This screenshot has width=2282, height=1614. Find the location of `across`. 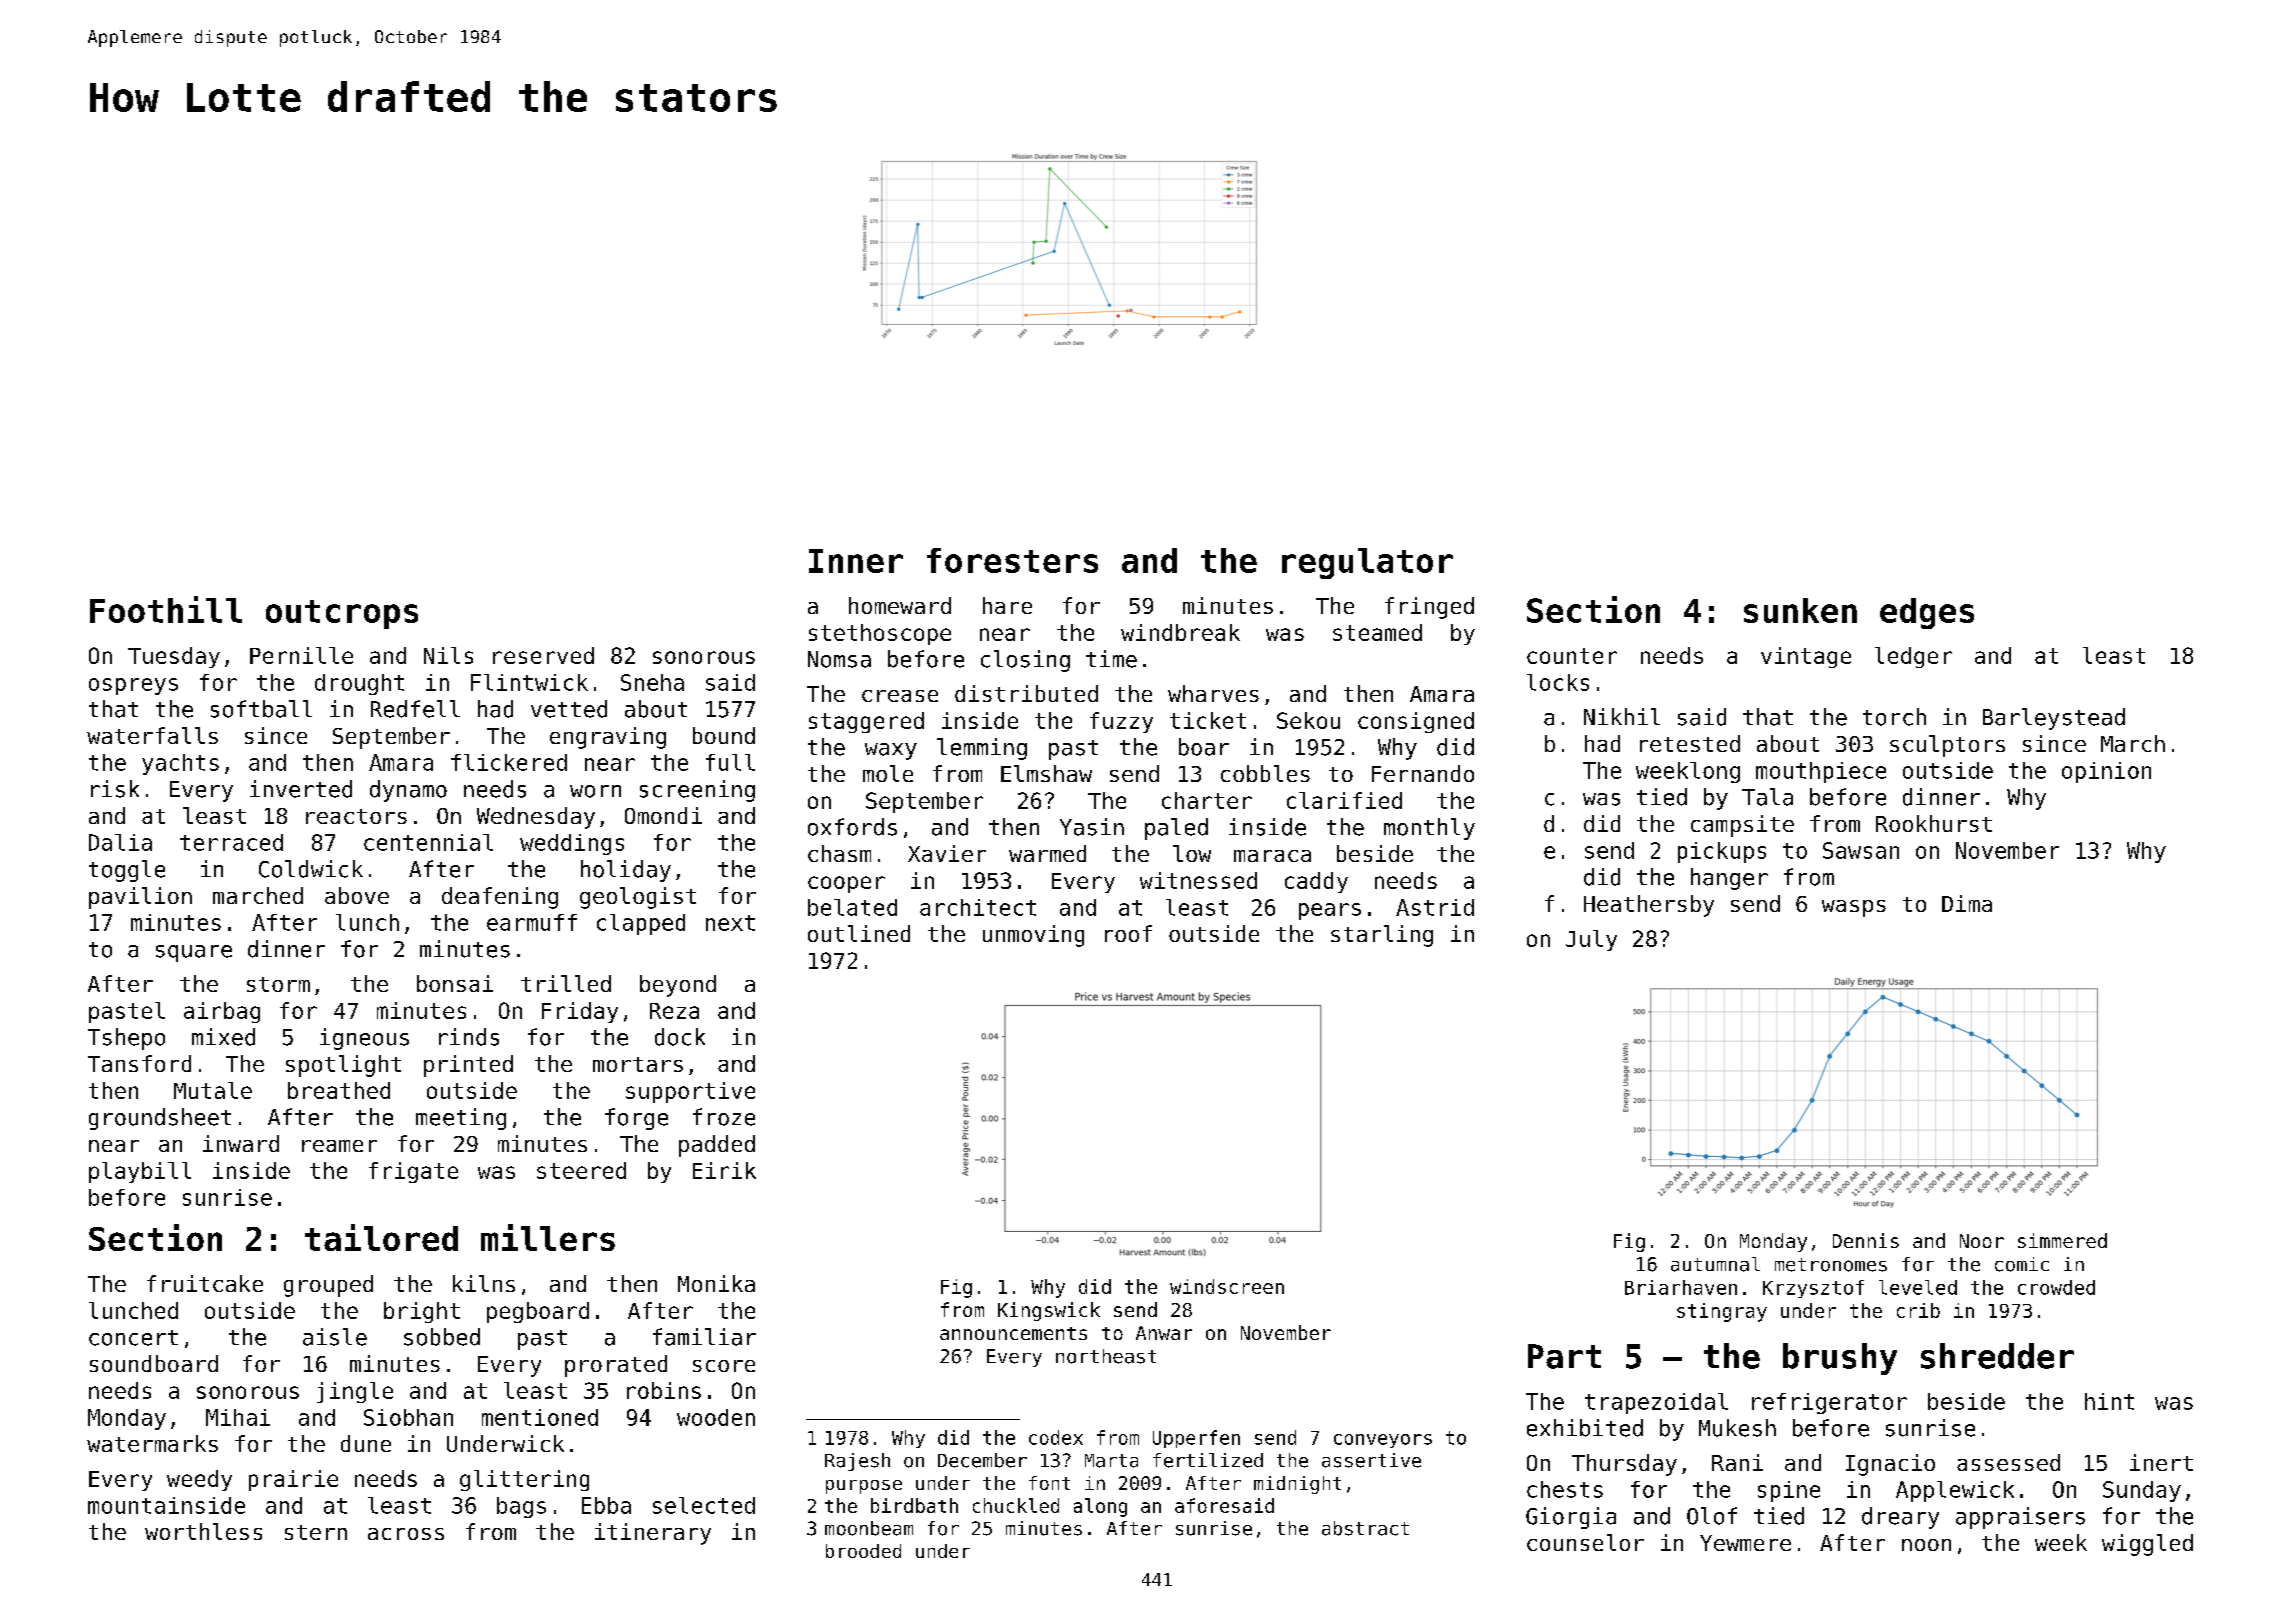

across is located at coordinates (406, 1534).
